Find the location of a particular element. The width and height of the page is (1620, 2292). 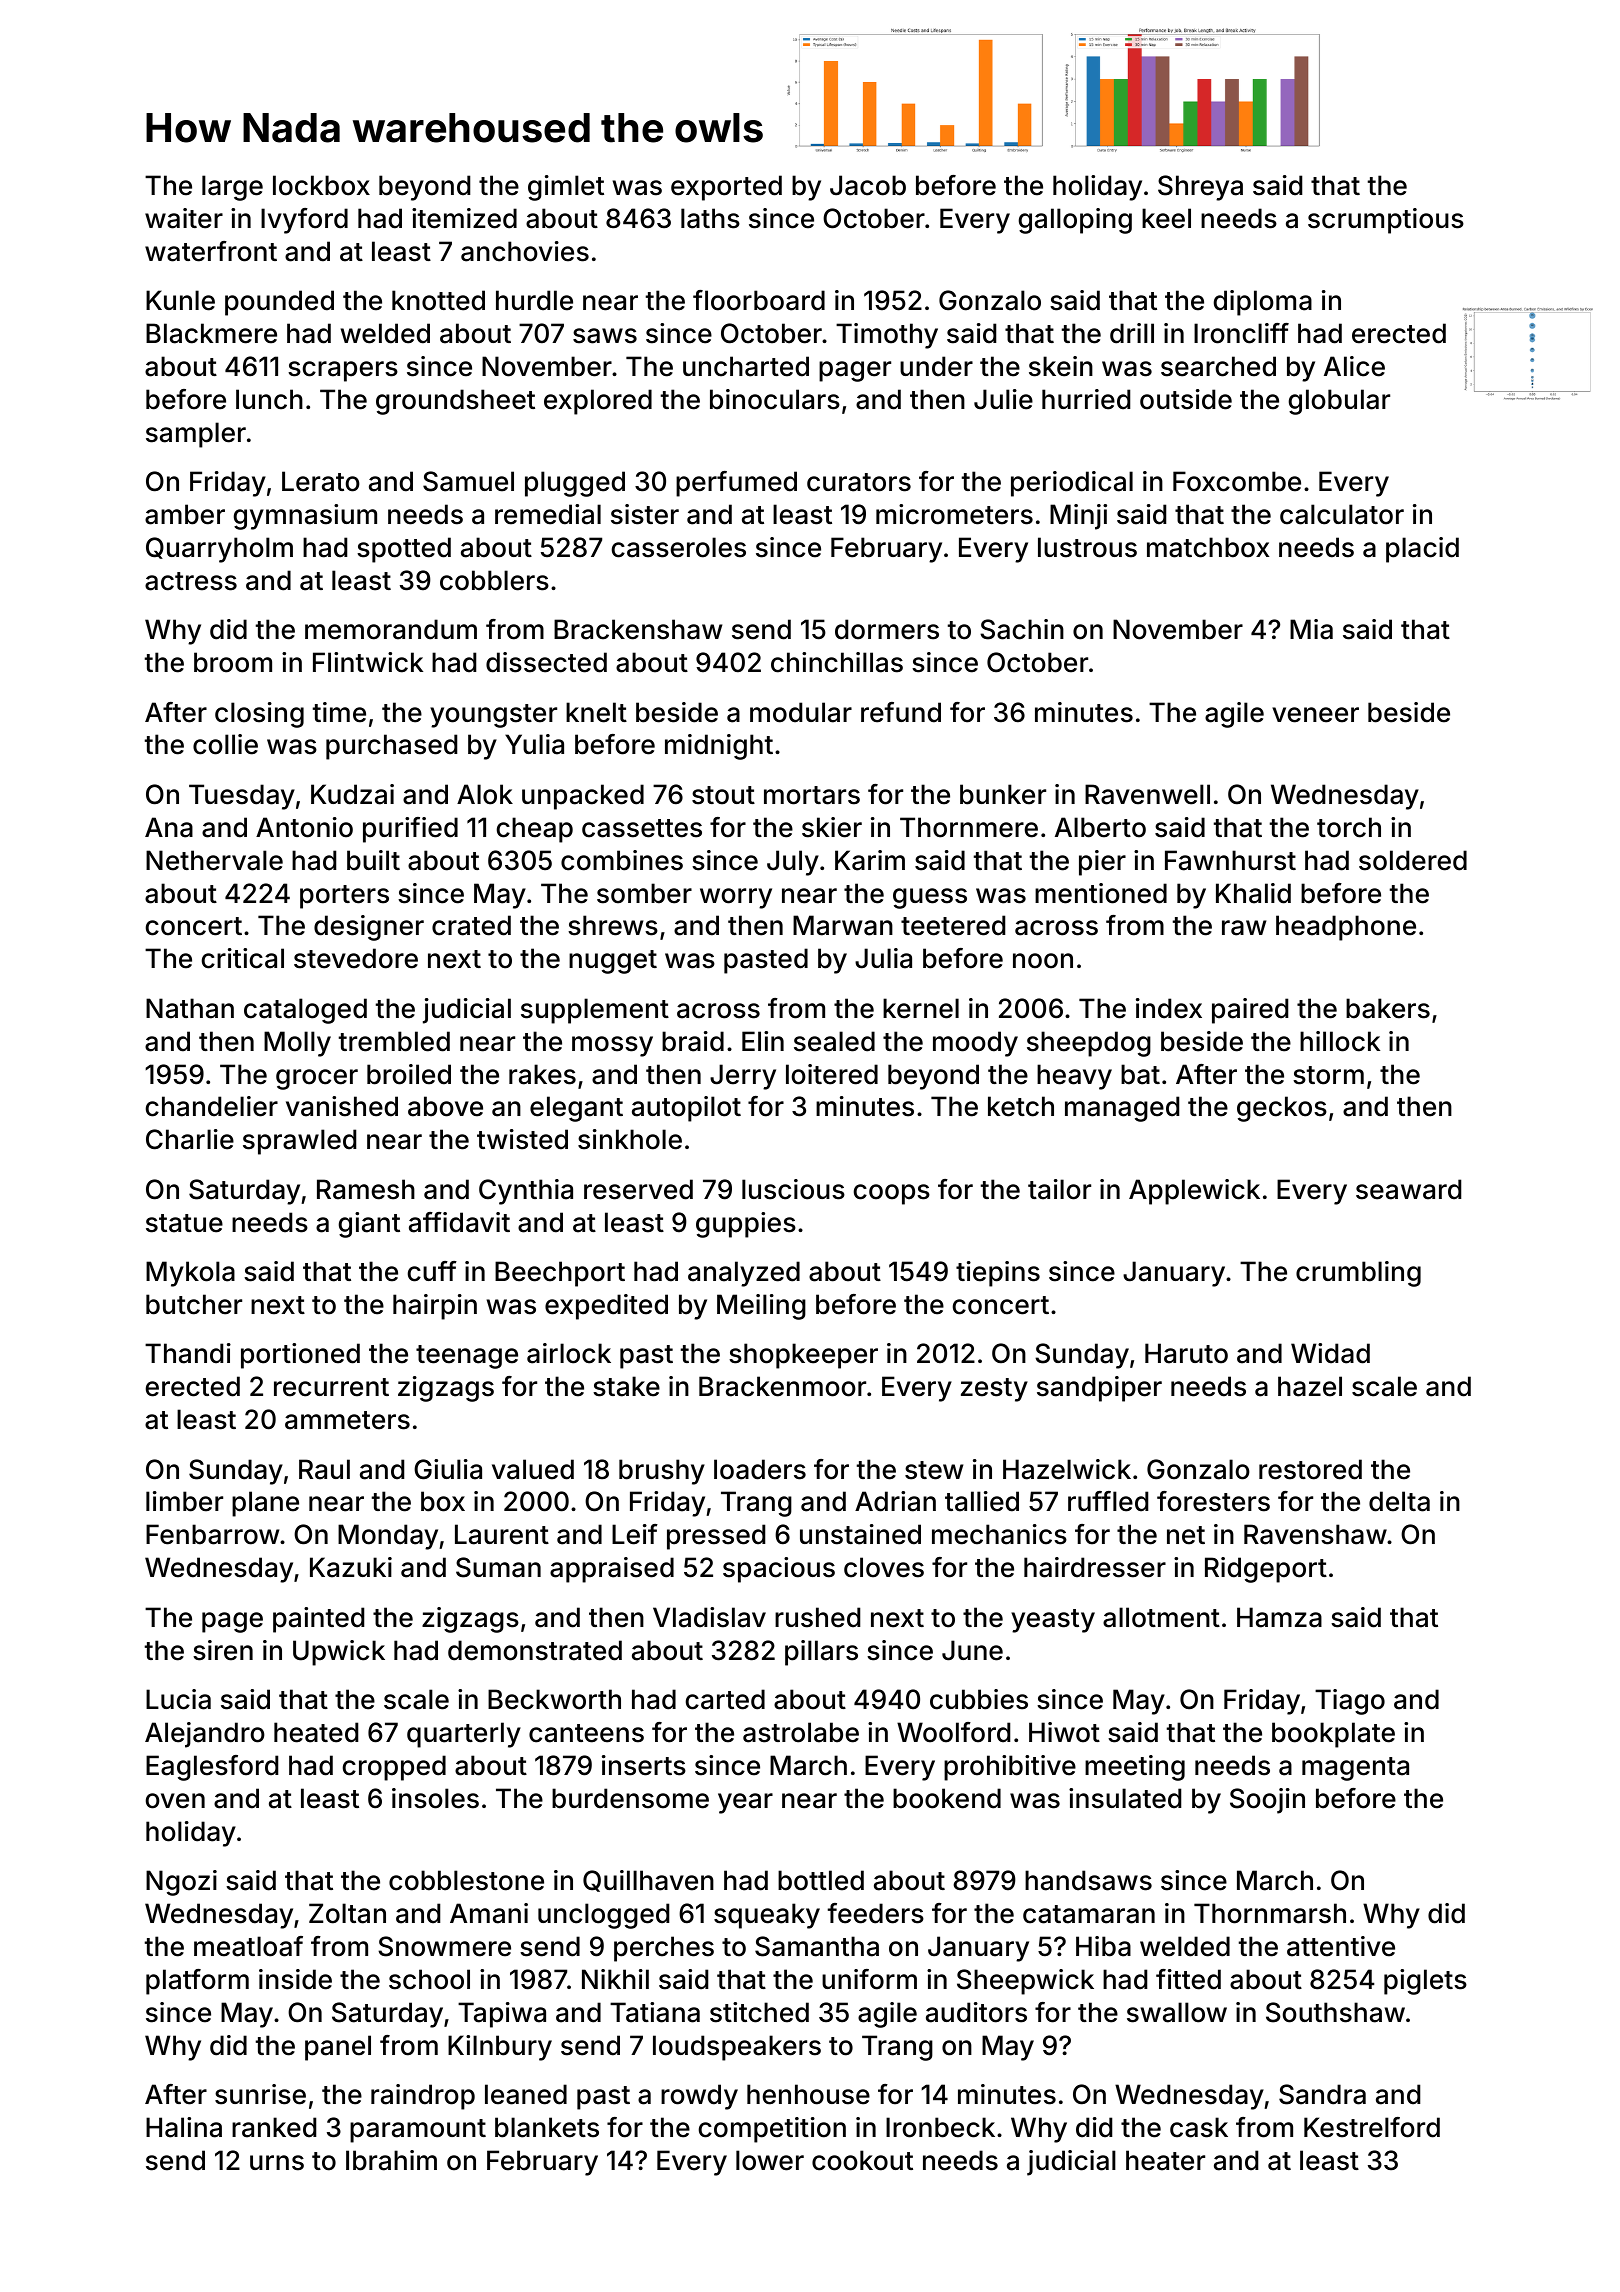

coops is located at coordinates (892, 1194).
